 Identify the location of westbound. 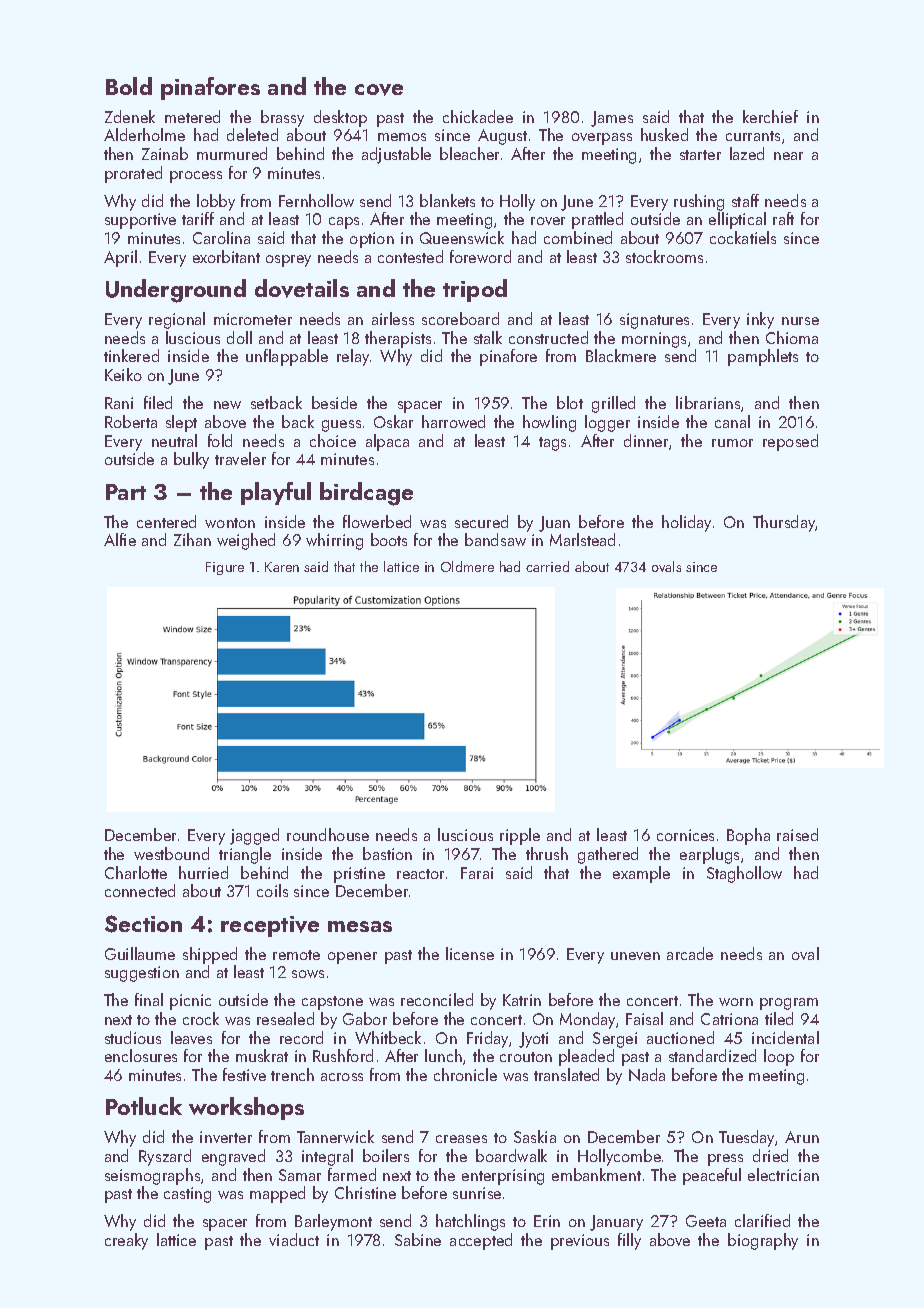
(171, 853).
